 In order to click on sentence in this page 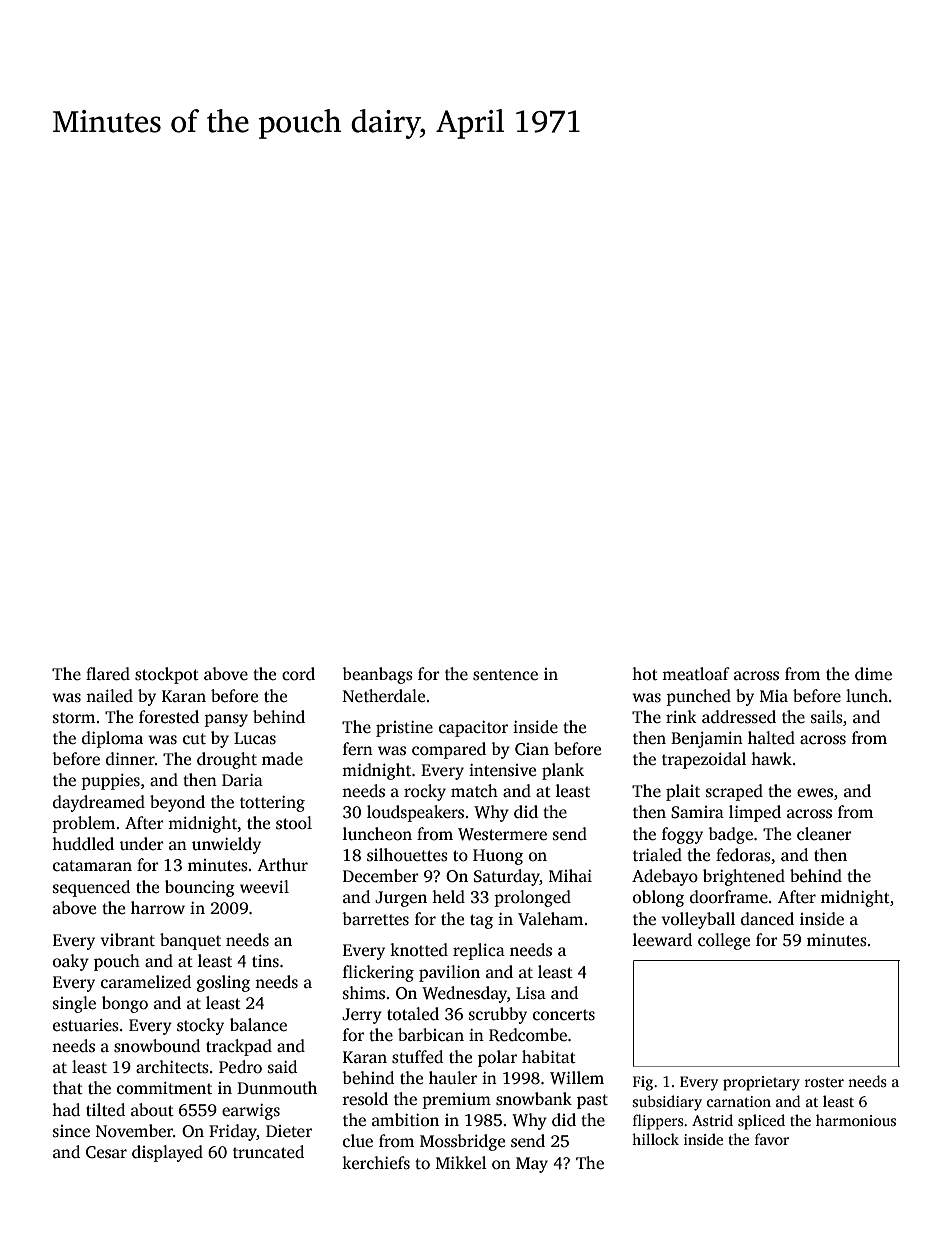, I will do `click(505, 675)`.
